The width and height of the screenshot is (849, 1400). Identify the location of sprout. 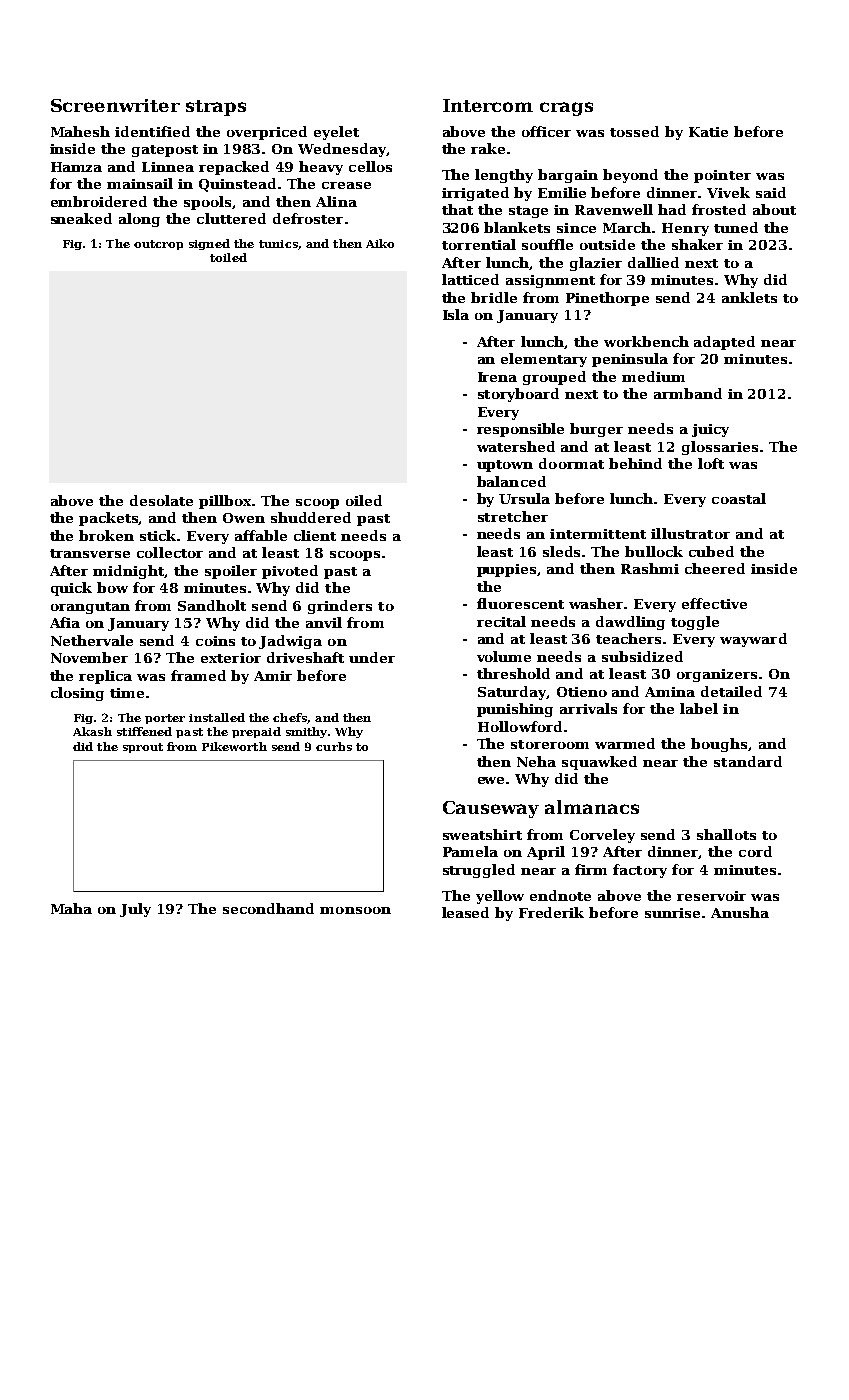
(143, 748).
